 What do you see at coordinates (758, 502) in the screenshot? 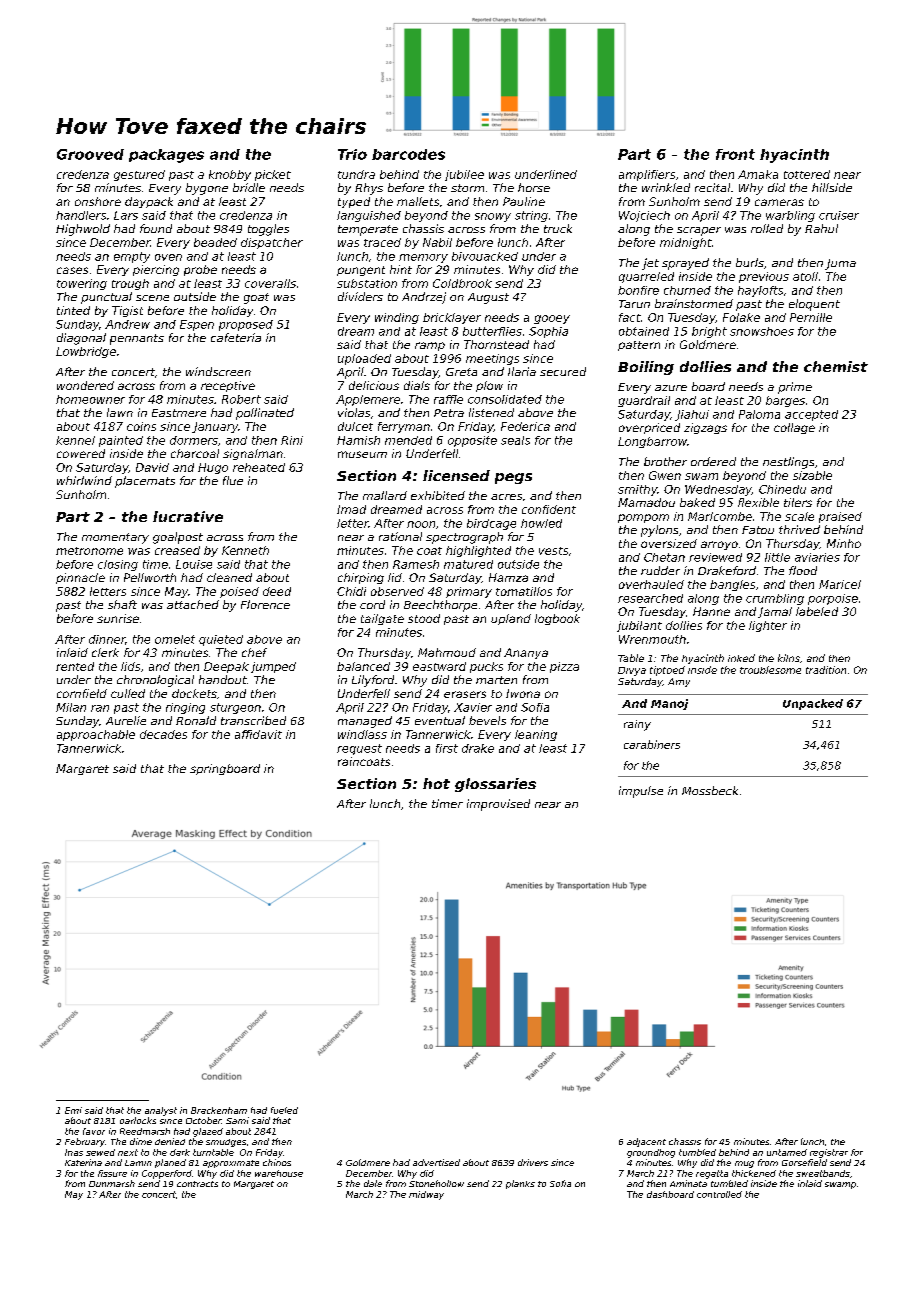
I see `flexible` at bounding box center [758, 502].
